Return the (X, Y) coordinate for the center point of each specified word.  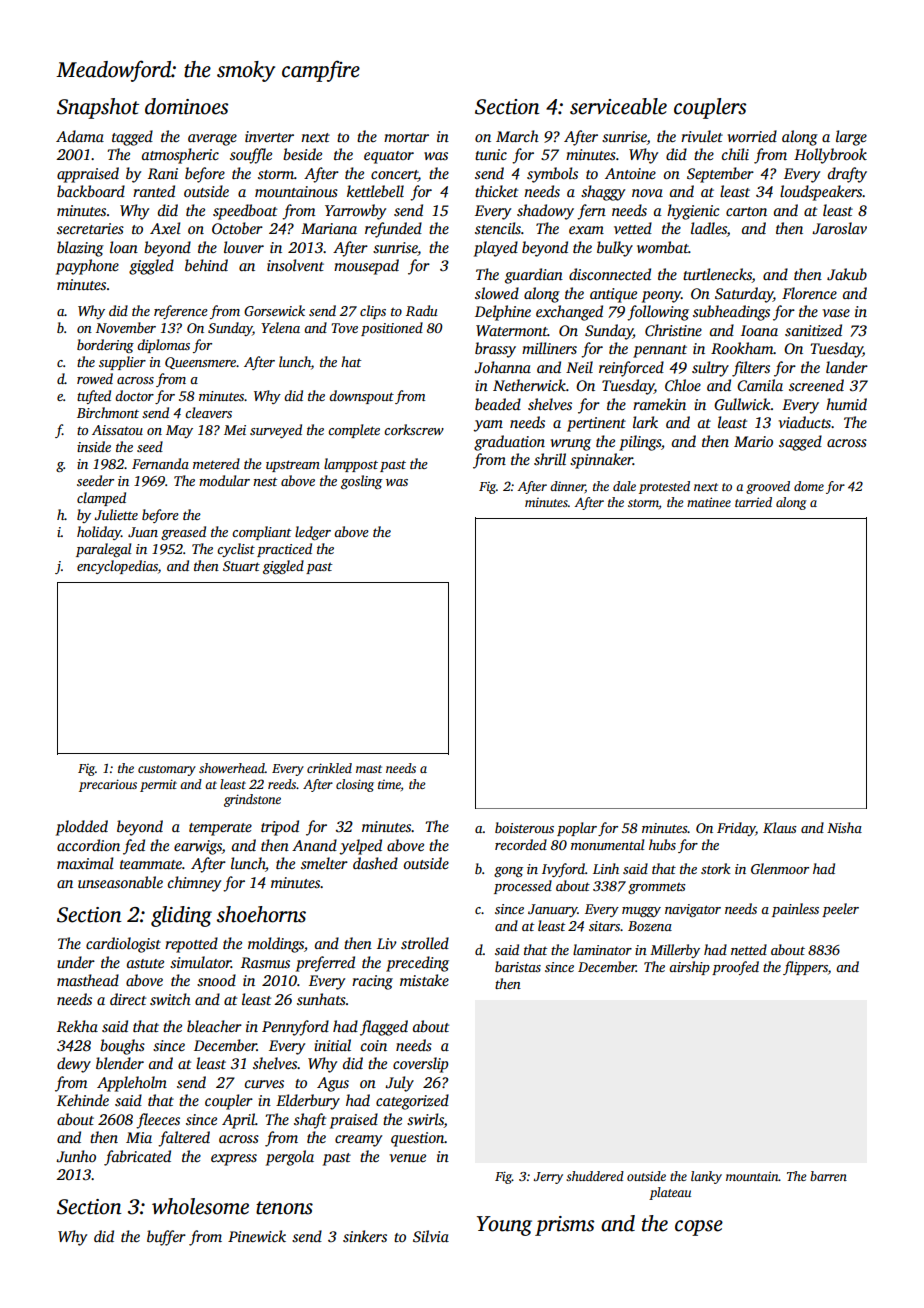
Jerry (548, 1178)
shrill (550, 459)
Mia (139, 1137)
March (517, 136)
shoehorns (261, 914)
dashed (375, 863)
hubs (662, 844)
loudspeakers (821, 193)
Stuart (241, 566)
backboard (91, 191)
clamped (101, 499)
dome (809, 486)
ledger (313, 533)
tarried (753, 502)
